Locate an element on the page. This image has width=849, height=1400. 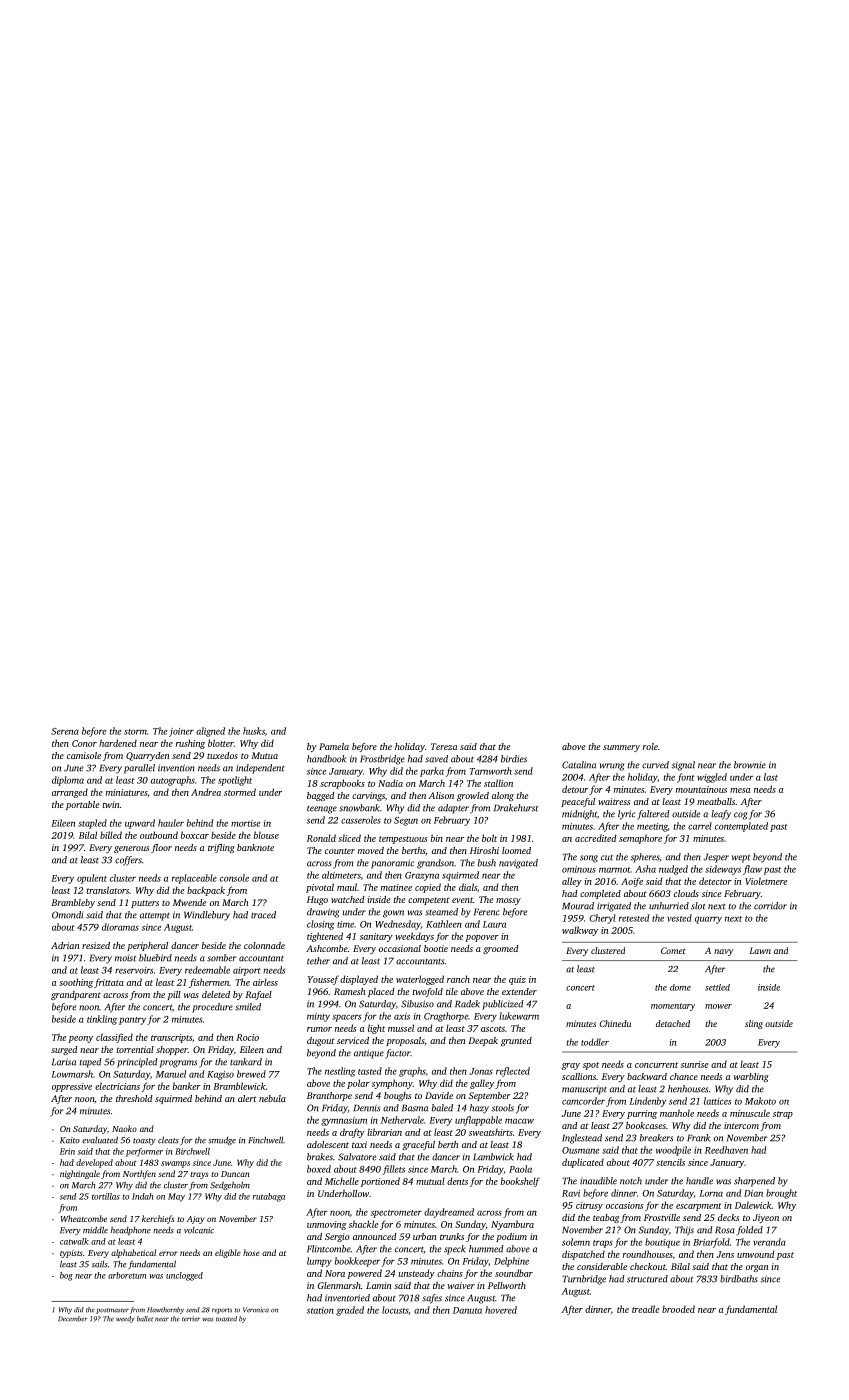
console is located at coordinates (234, 878).
